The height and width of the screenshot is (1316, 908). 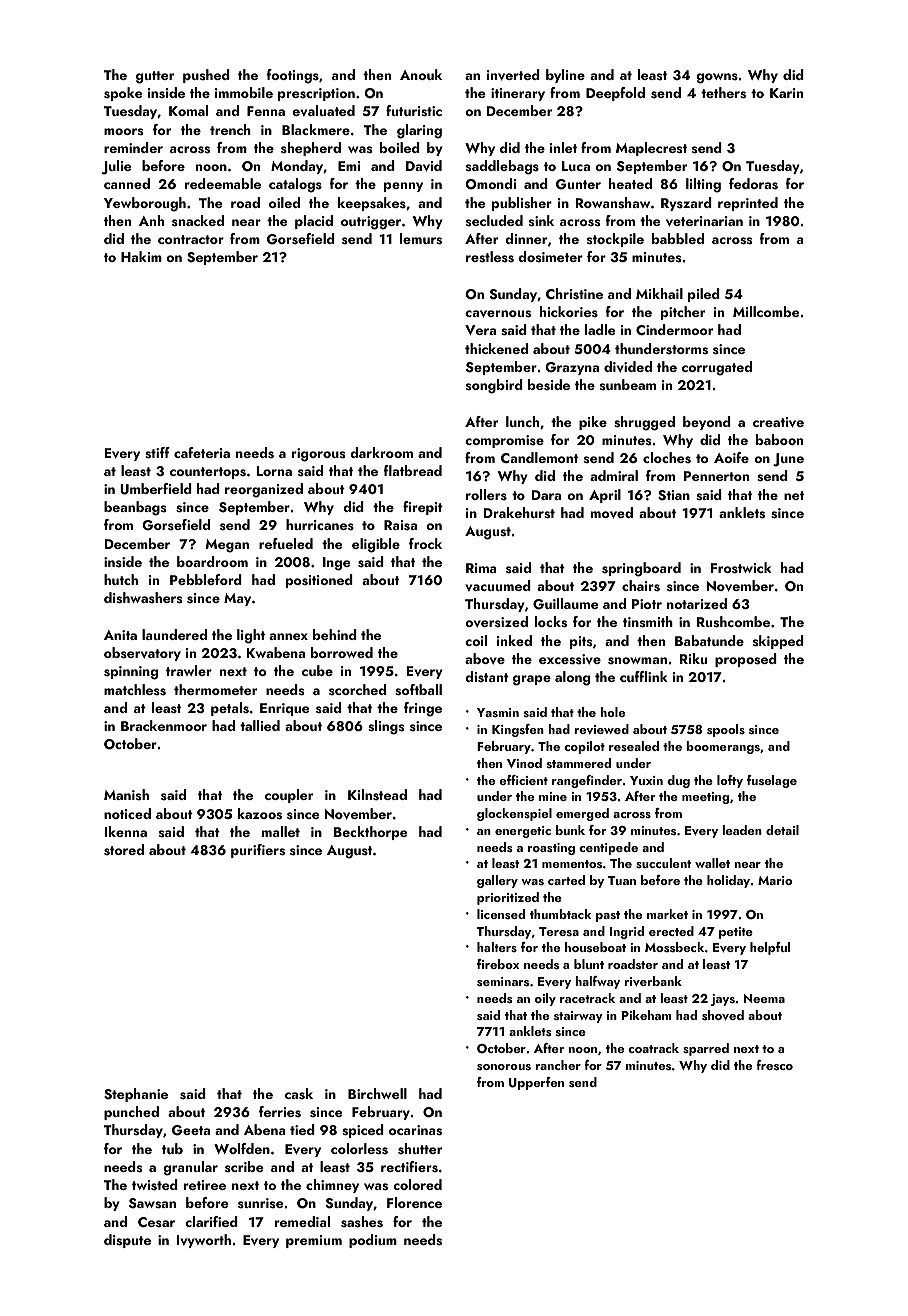 I want to click on halters, so click(x=497, y=947).
